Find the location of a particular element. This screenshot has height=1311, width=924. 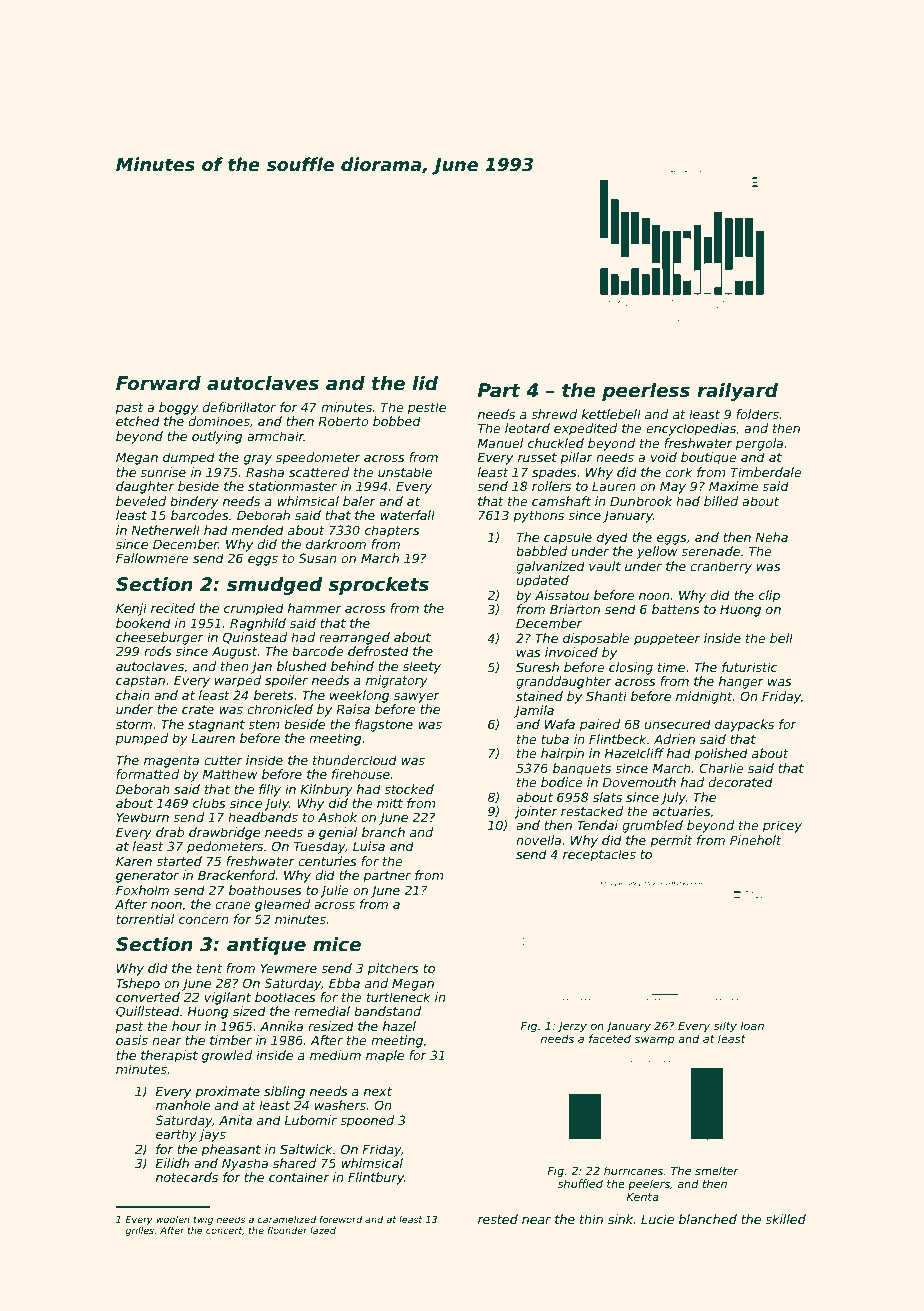

notecards is located at coordinates (187, 1177).
